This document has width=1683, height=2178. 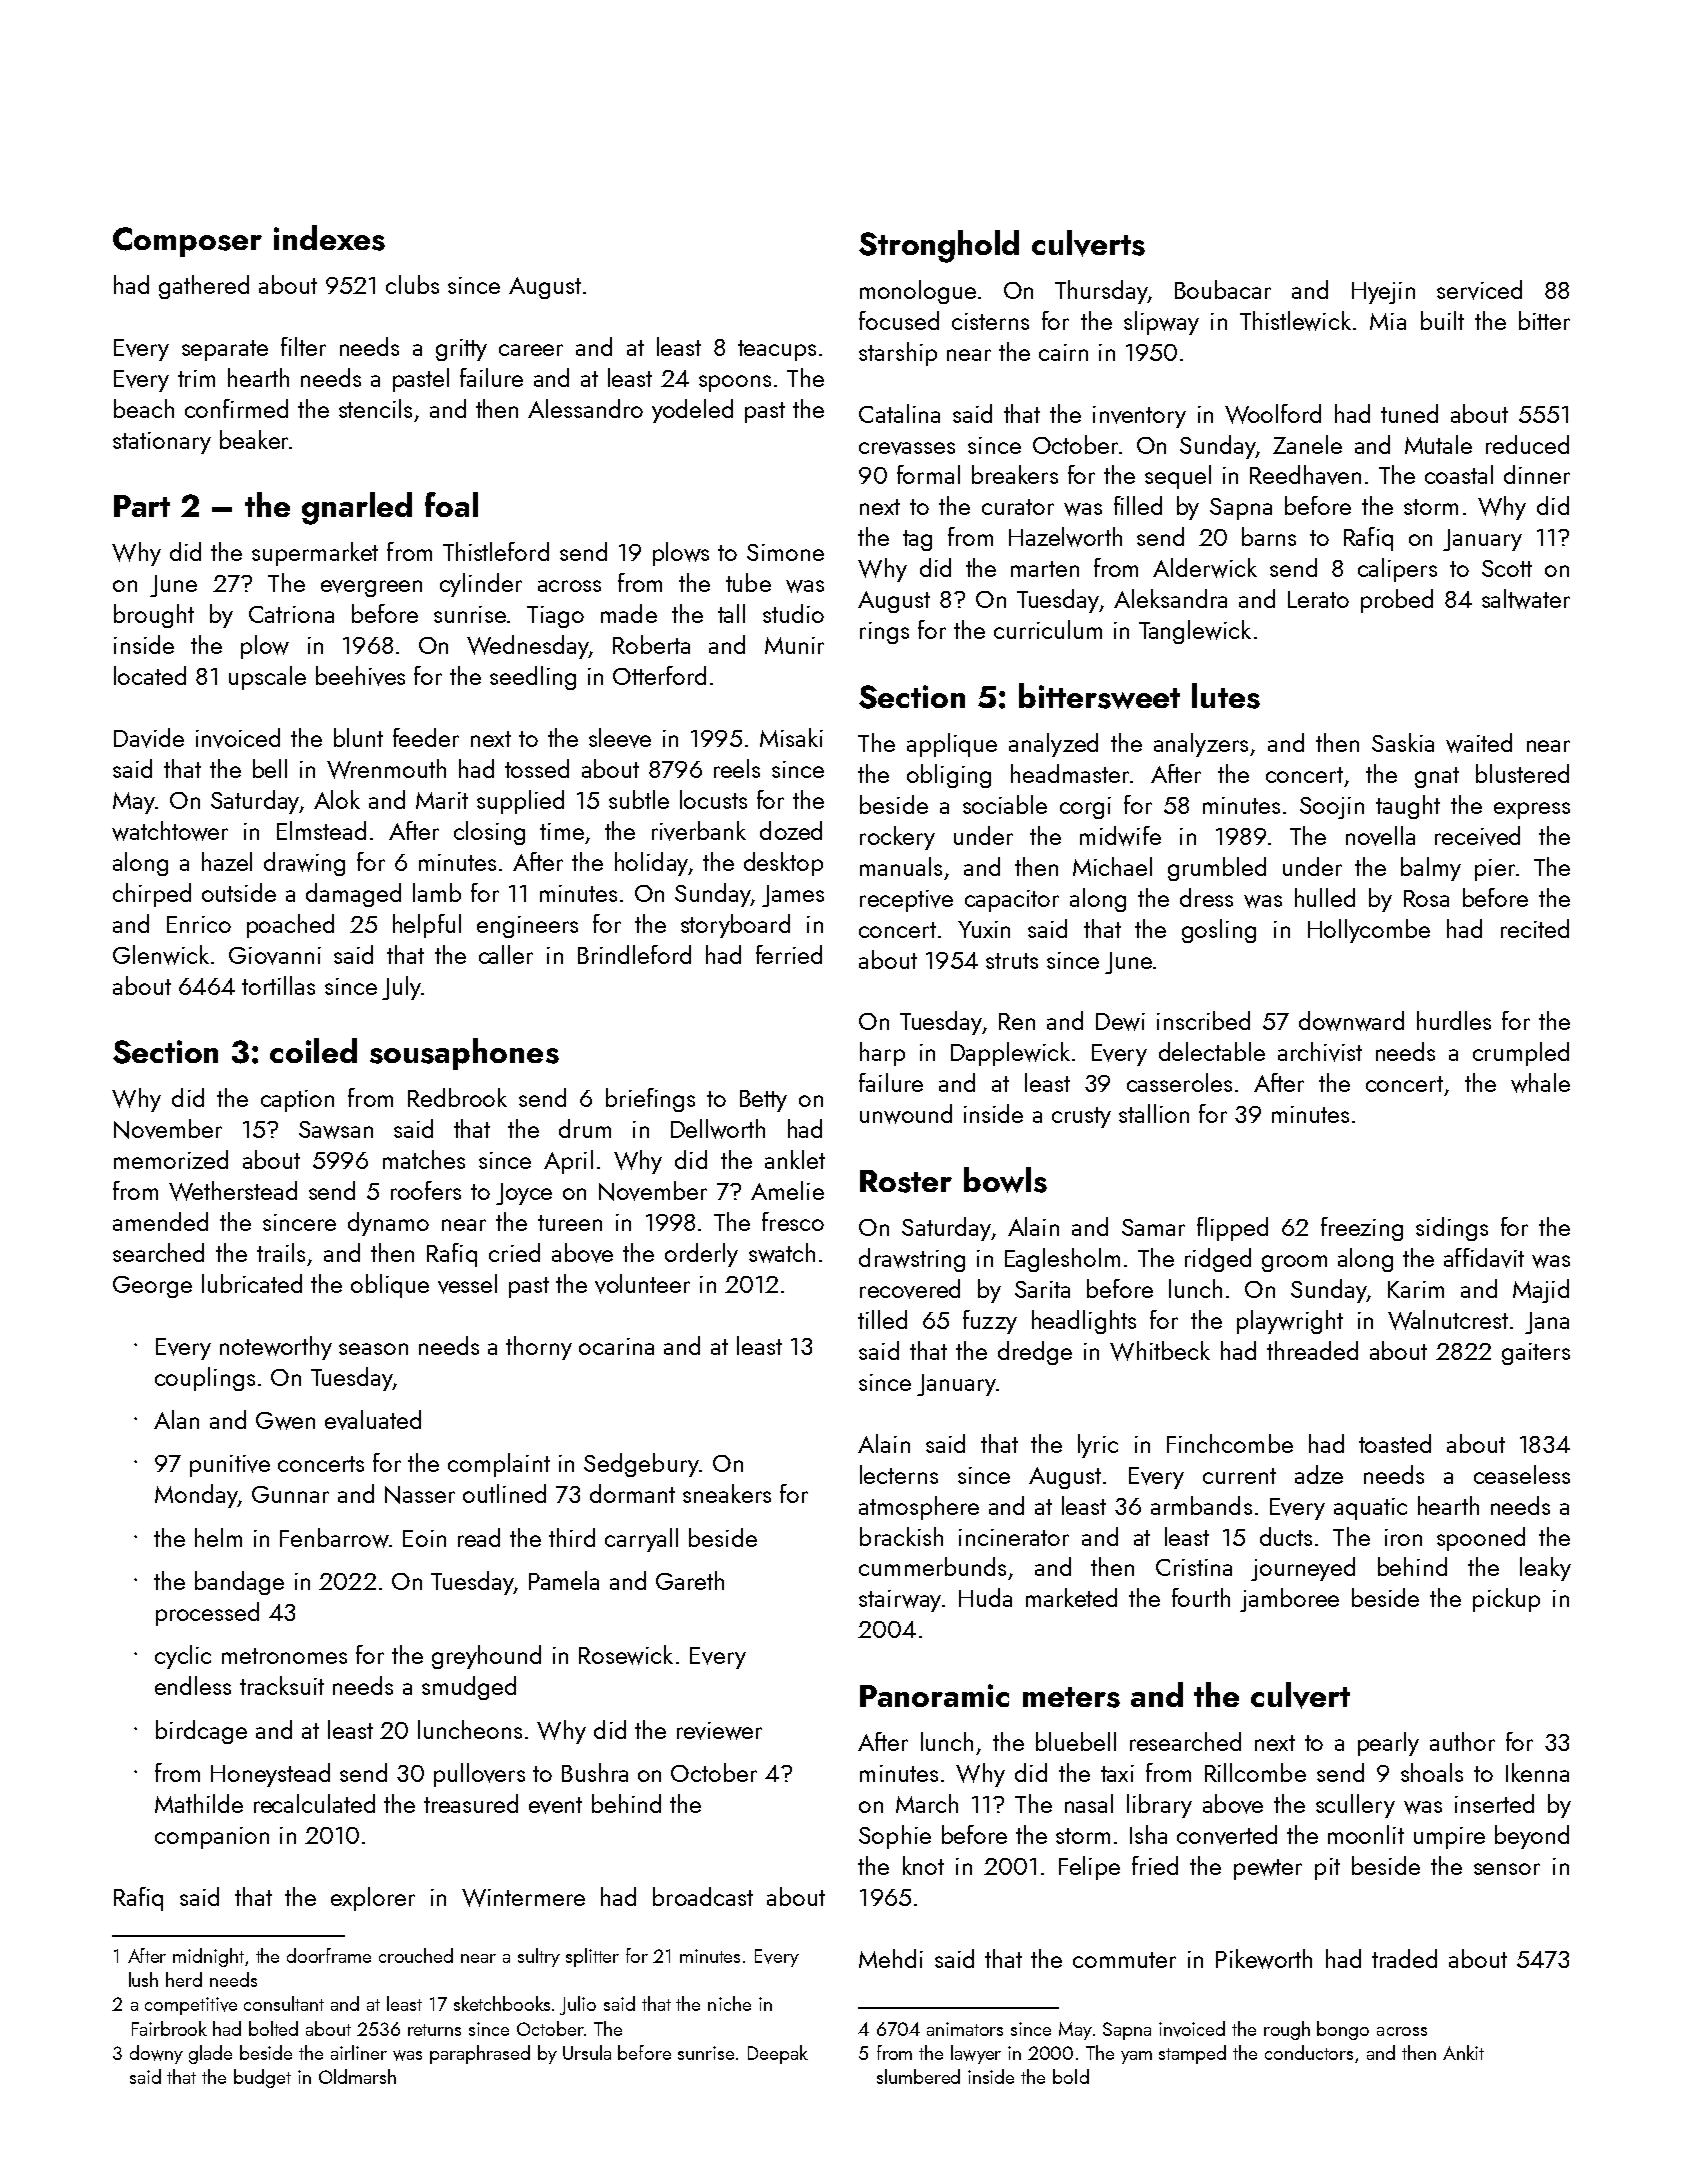 I want to click on slumbered, so click(x=918, y=2076).
